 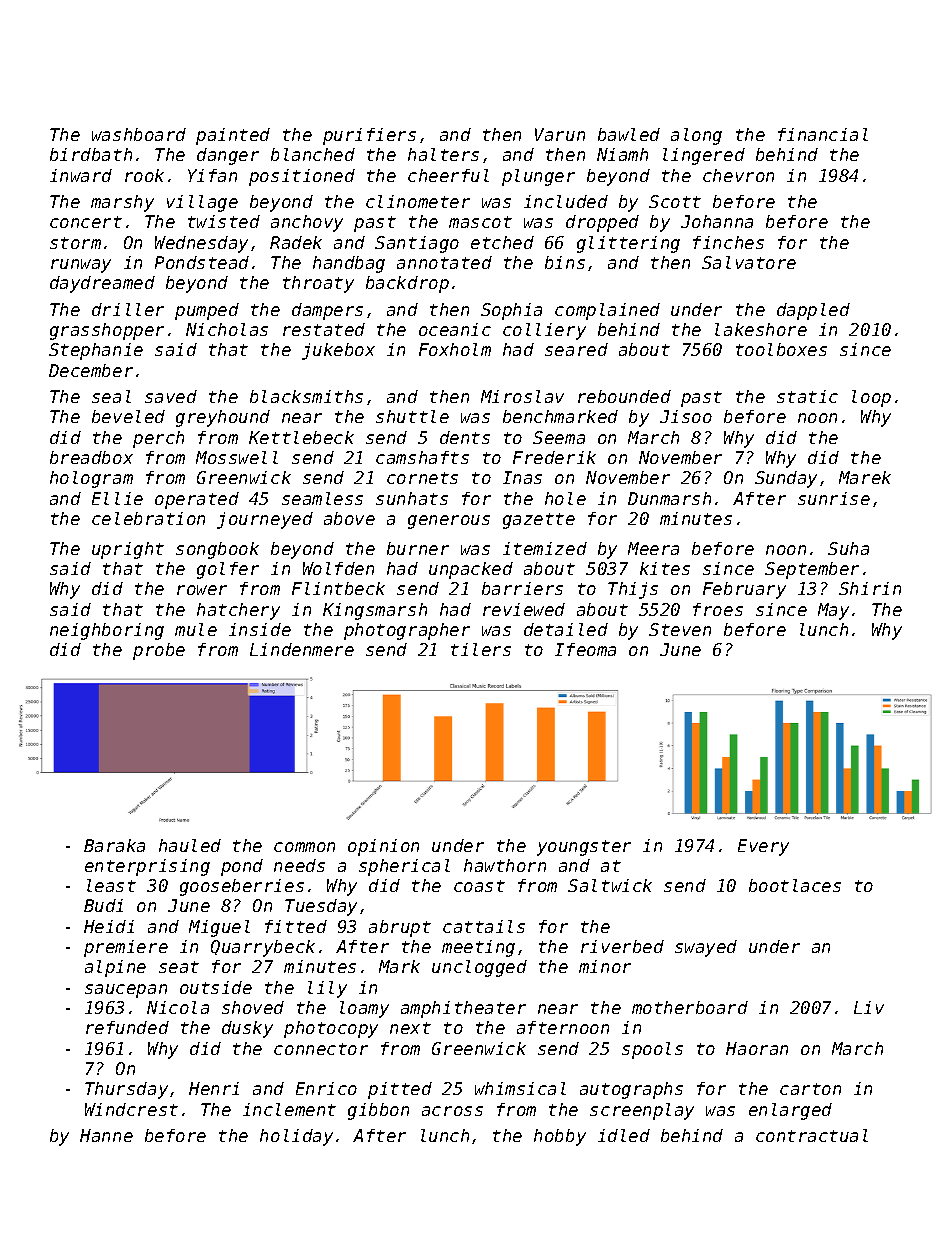 I want to click on Ifeoma, so click(x=585, y=649).
